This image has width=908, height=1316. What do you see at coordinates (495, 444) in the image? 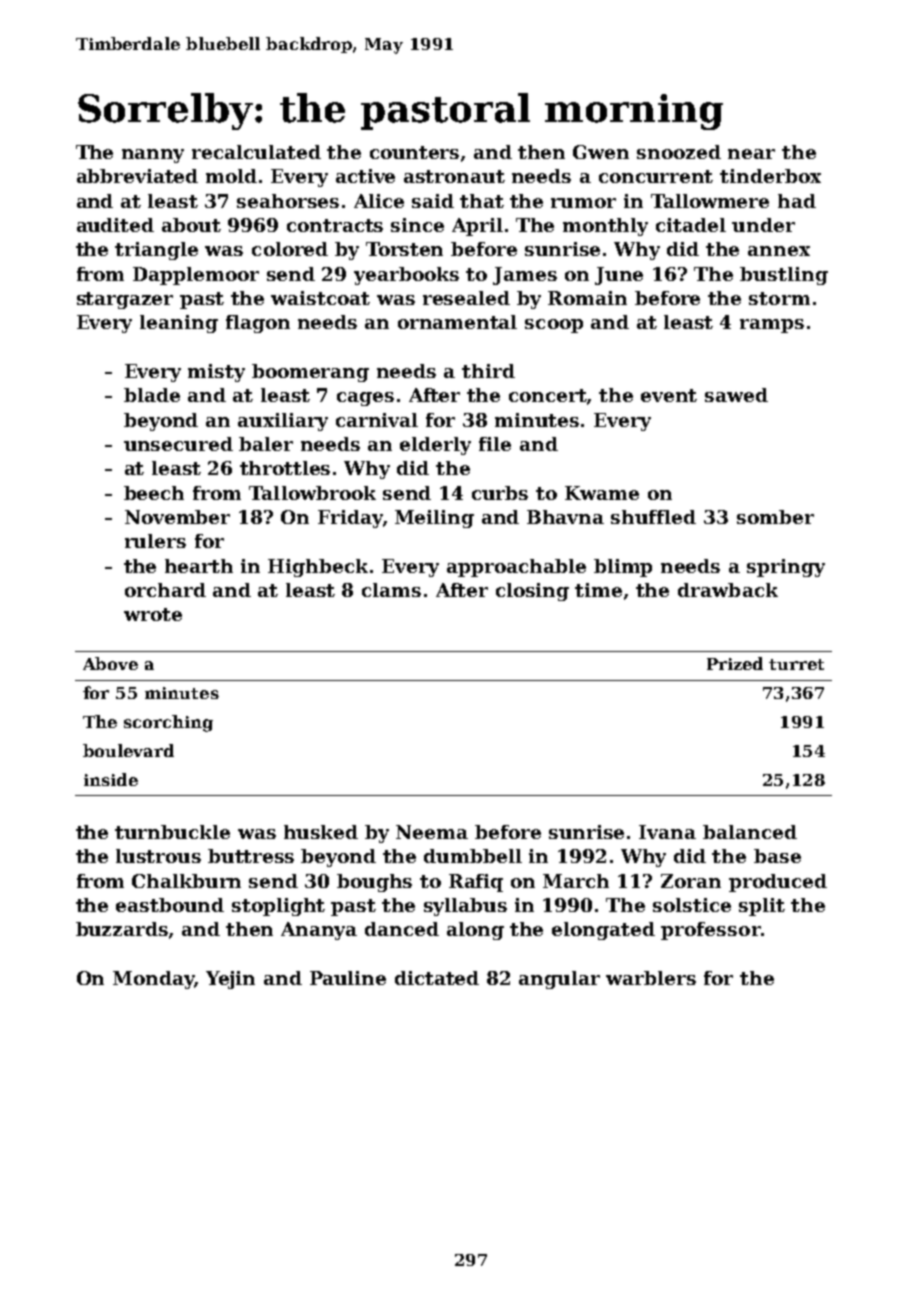
I see `file` at bounding box center [495, 444].
